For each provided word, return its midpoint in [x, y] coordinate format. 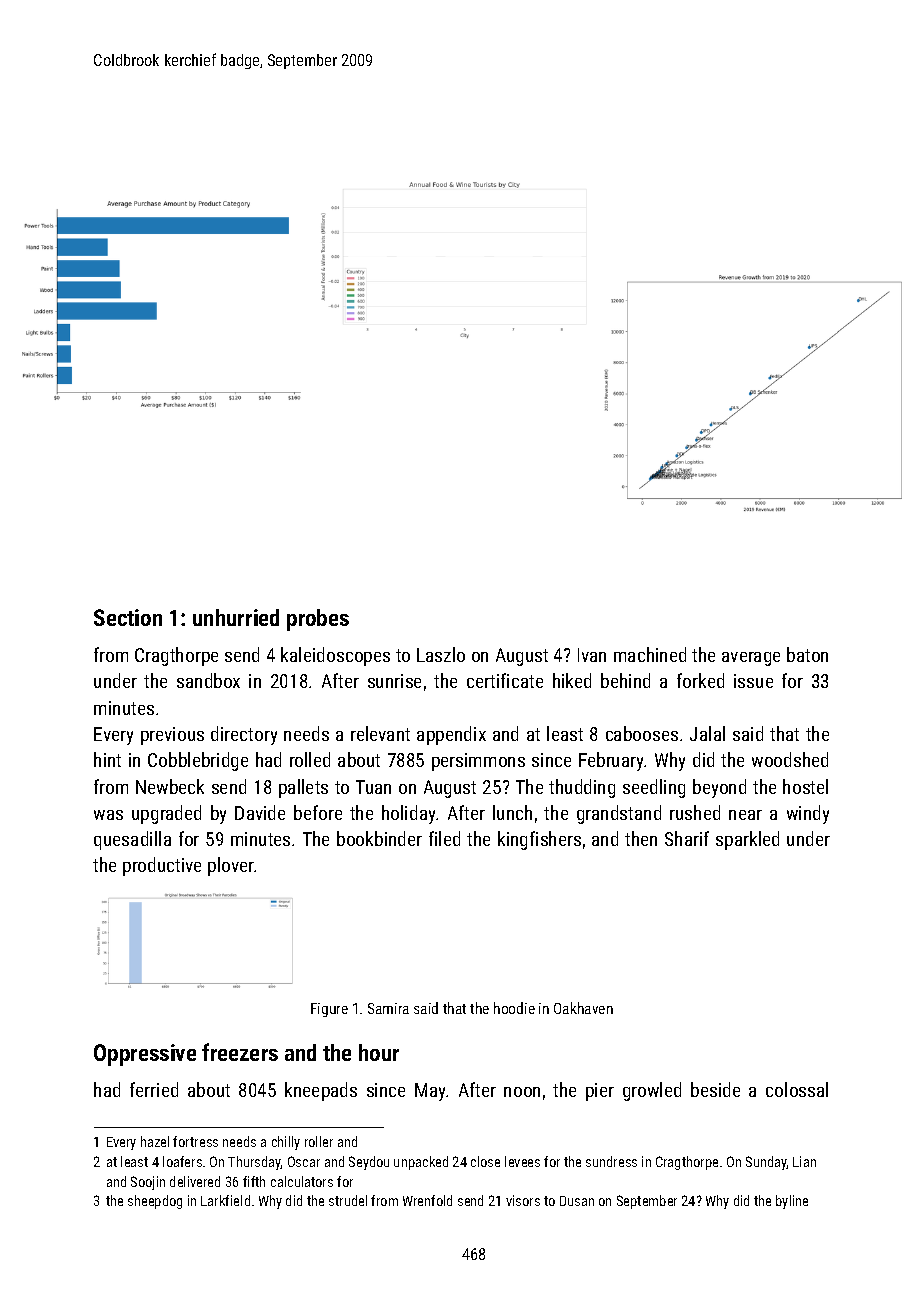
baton [807, 654]
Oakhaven [583, 1008]
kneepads [321, 1091]
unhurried [236, 617]
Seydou [369, 1163]
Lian [804, 1161]
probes [318, 620]
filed [444, 838]
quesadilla [132, 840]
